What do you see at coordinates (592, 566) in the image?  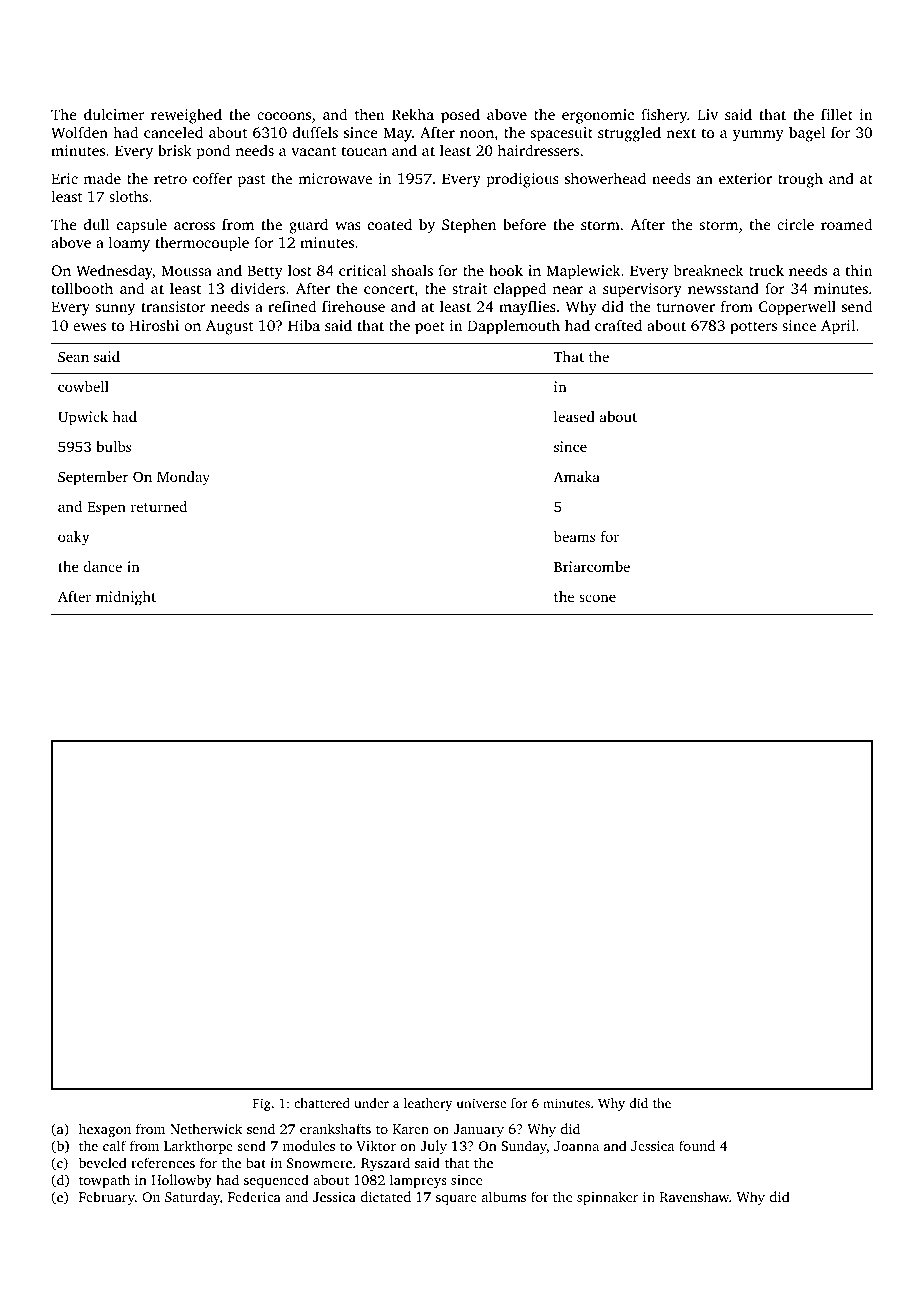 I see `Briarcombe` at bounding box center [592, 566].
